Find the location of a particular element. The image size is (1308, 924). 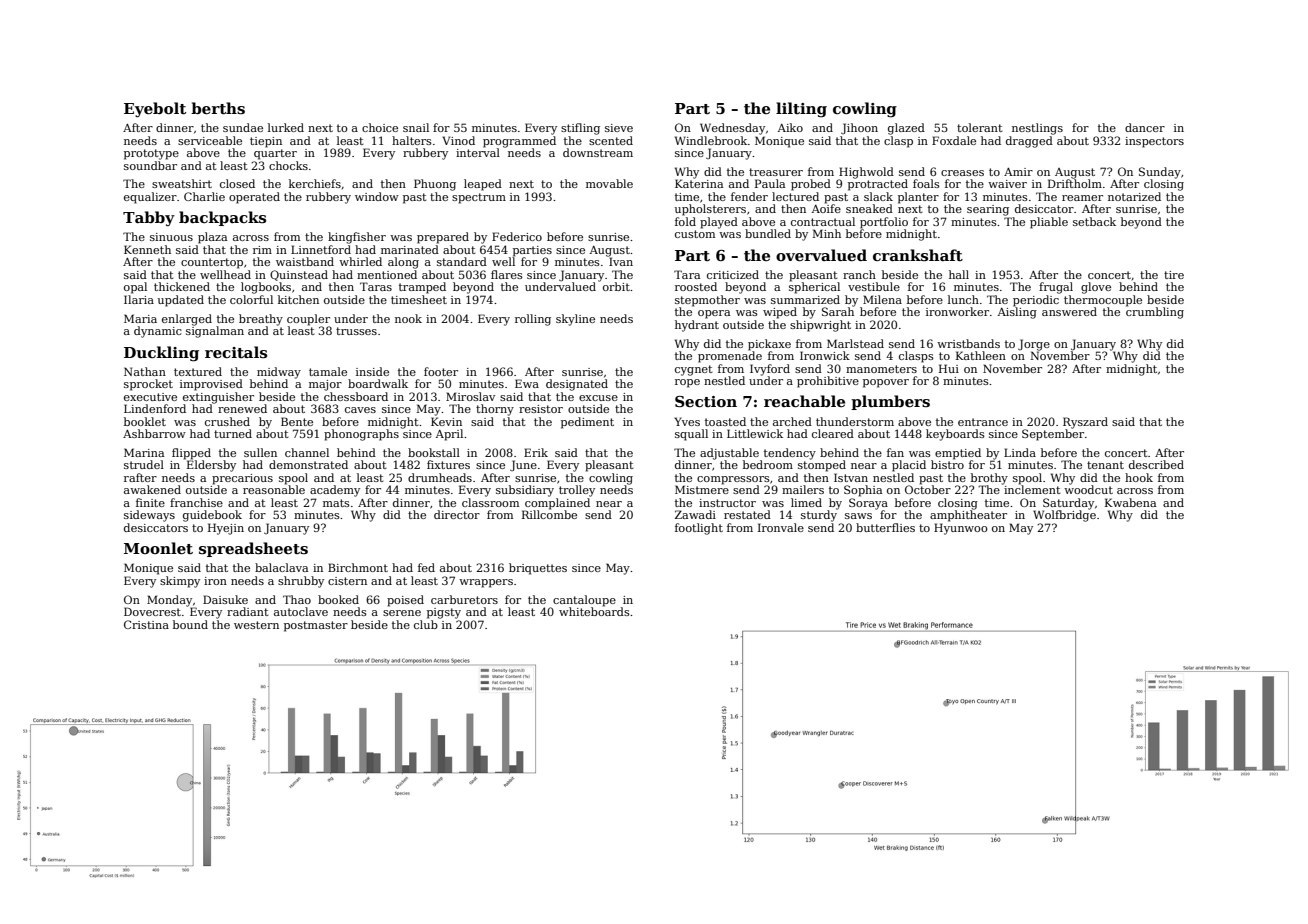

glove is located at coordinates (1096, 288).
